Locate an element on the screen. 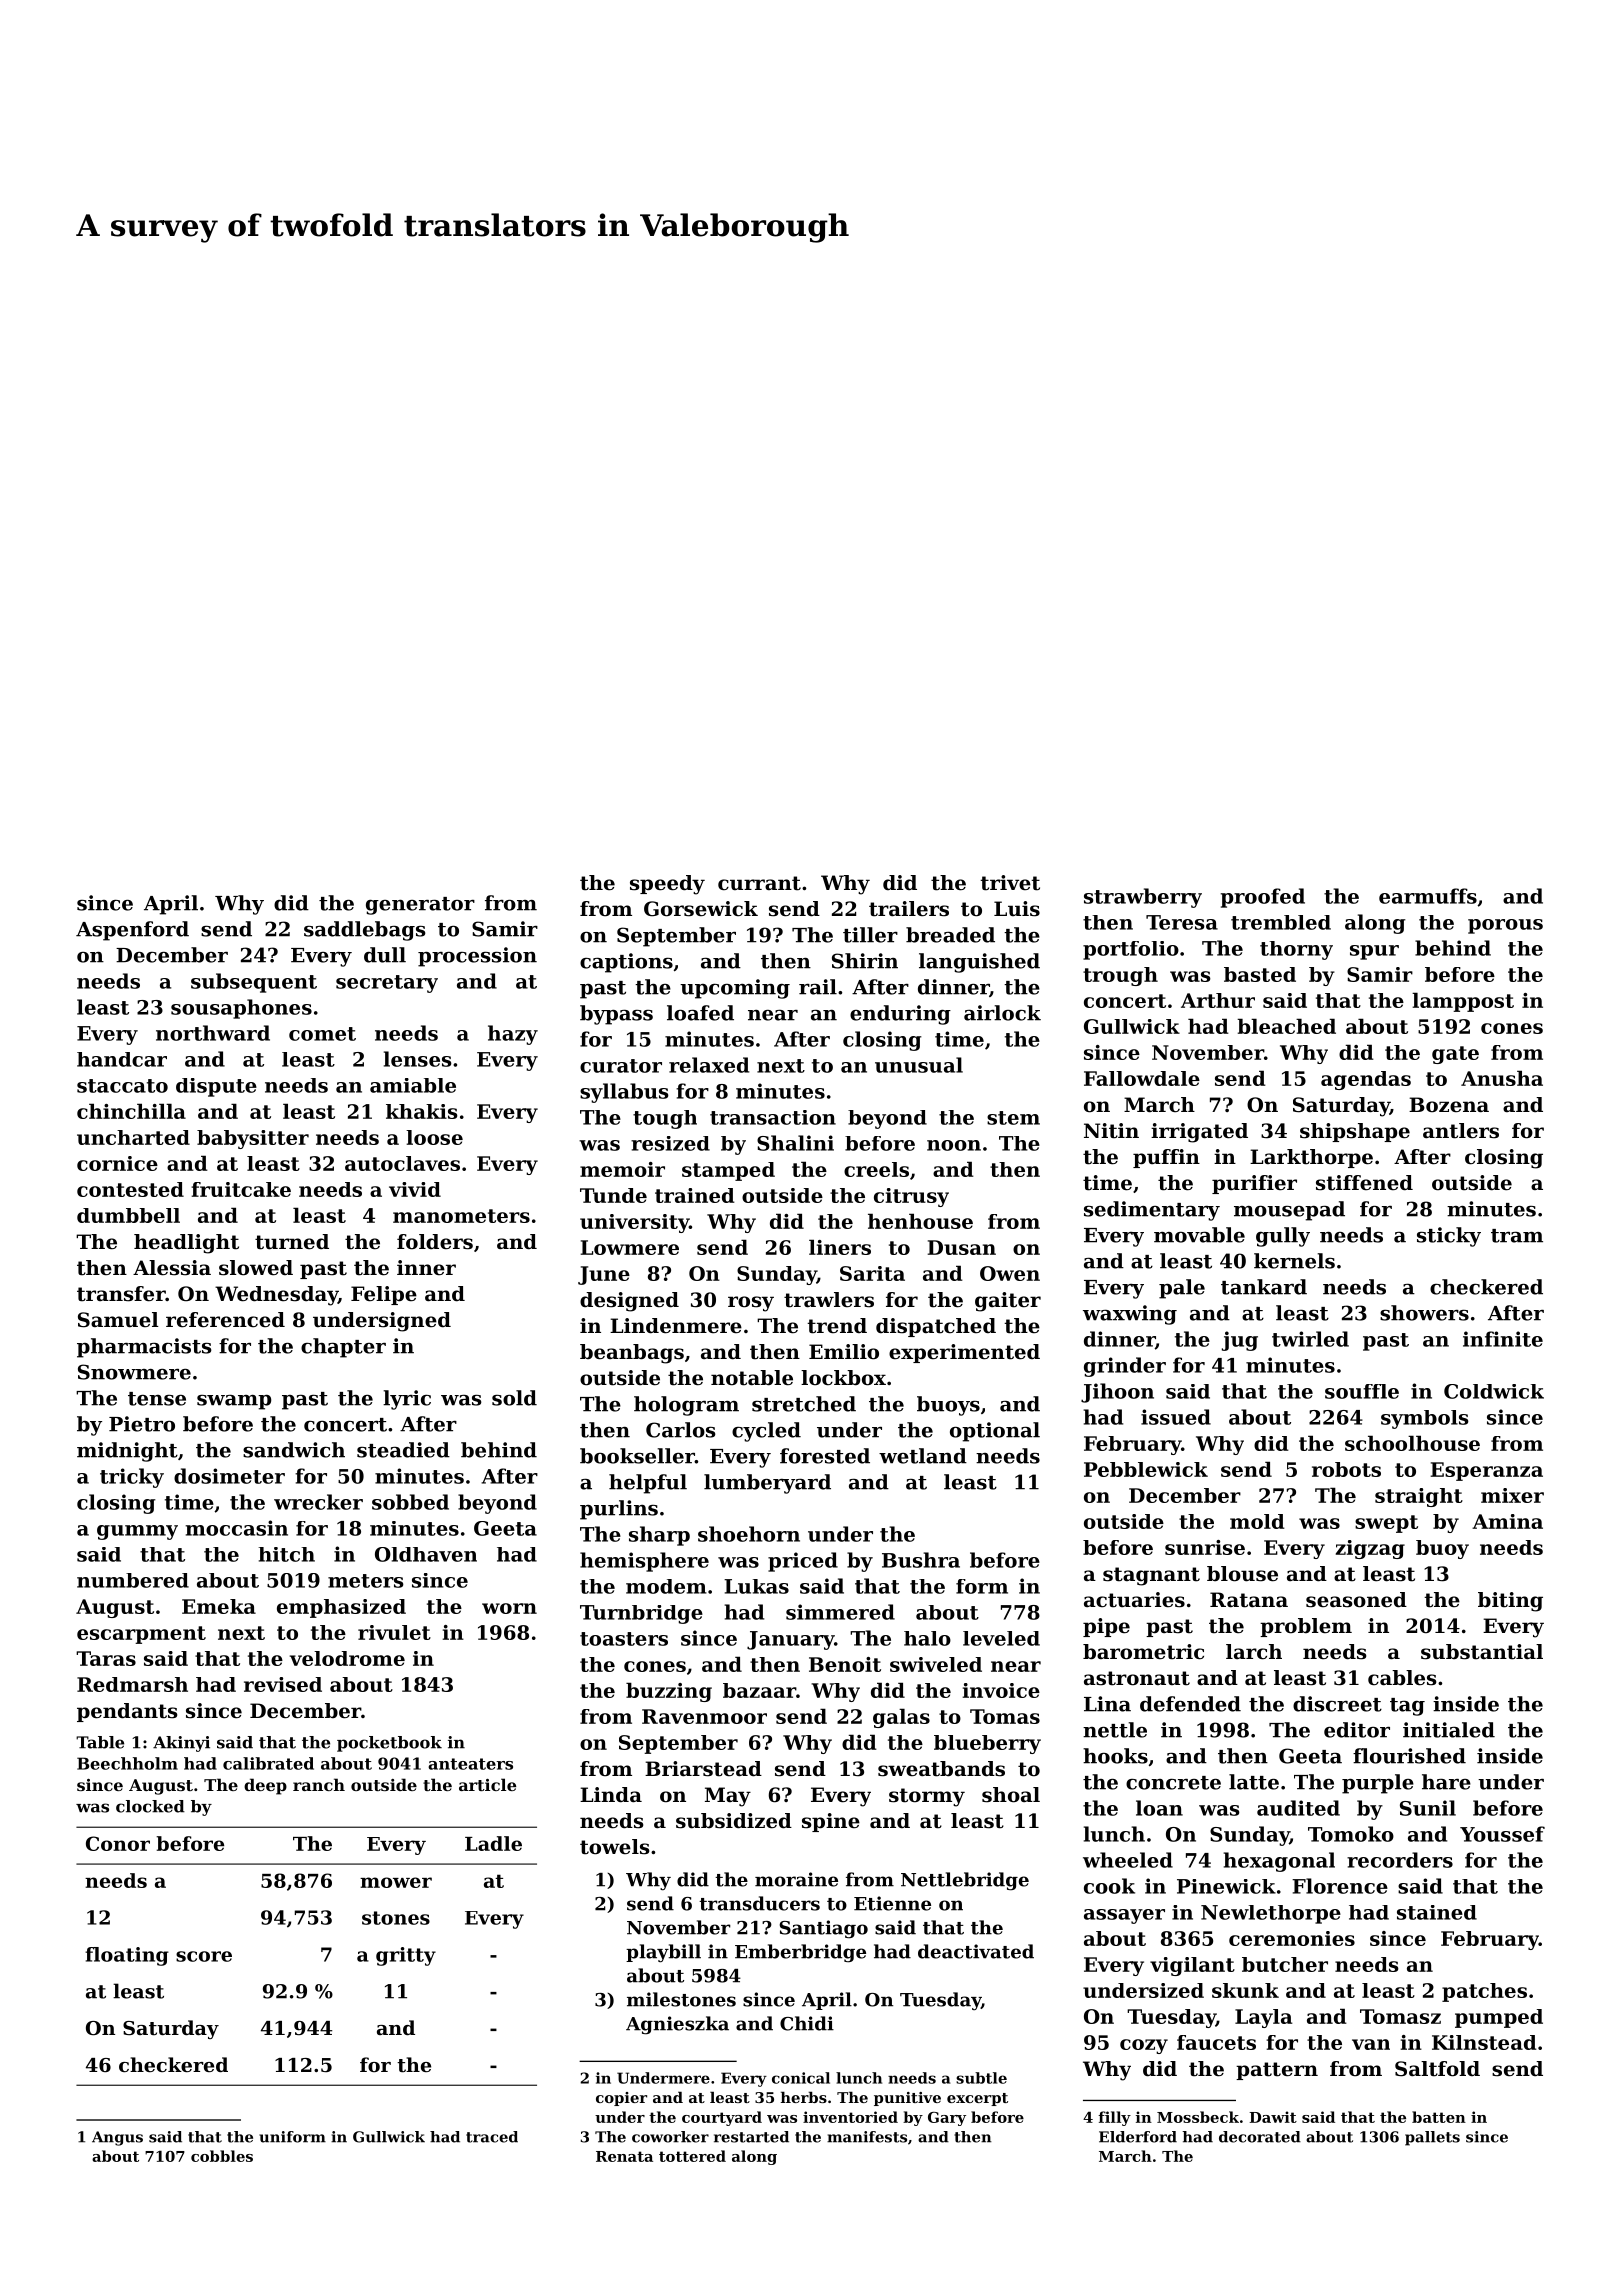  Dawit is located at coordinates (1273, 2117).
